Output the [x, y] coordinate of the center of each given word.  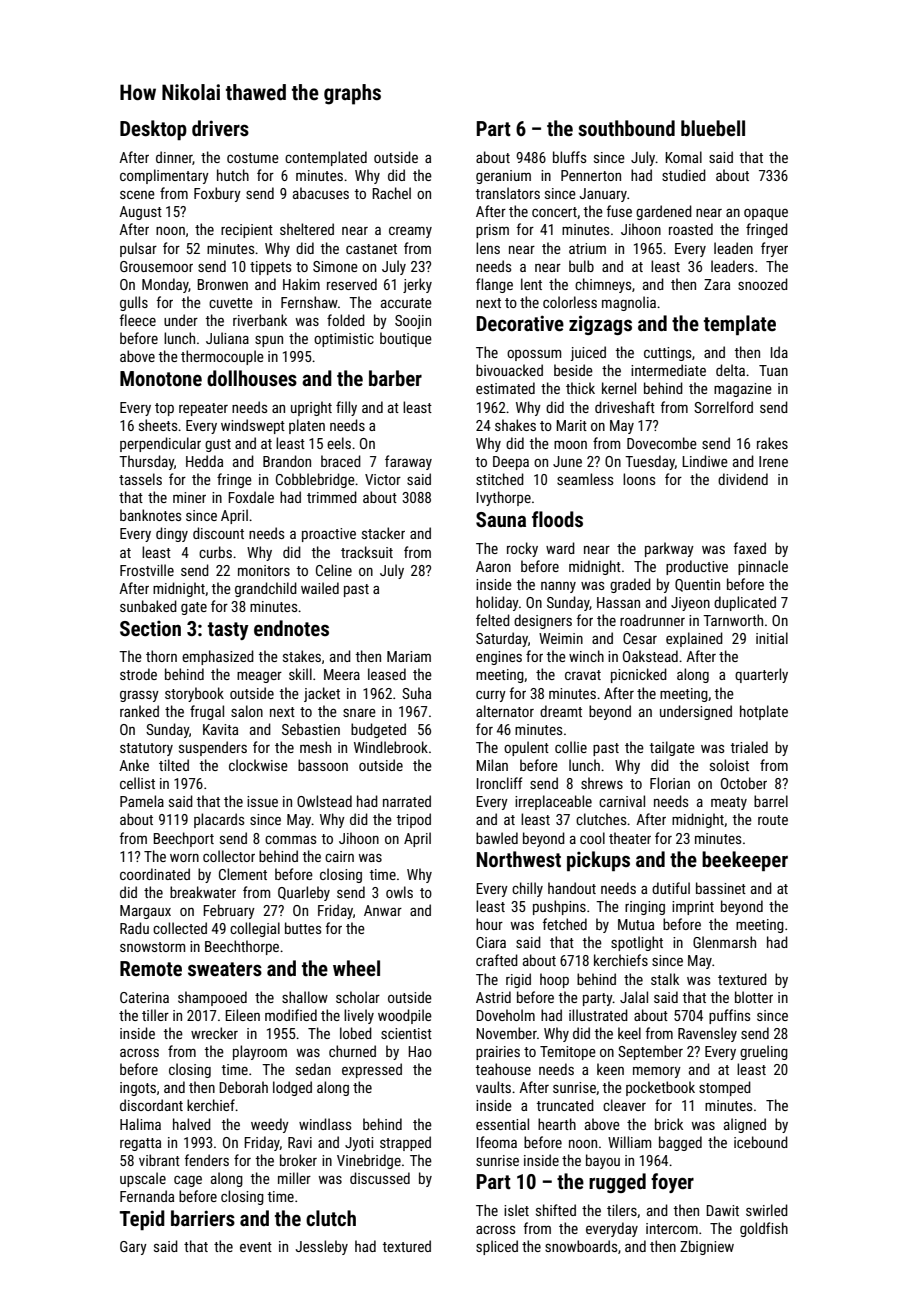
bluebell [713, 128]
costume [253, 158]
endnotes [291, 628]
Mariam [409, 656]
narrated [407, 801]
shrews [602, 783]
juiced [588, 353]
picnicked [639, 675]
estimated [505, 388]
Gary [133, 1248]
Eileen [242, 1015]
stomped [725, 1088]
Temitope [568, 1053]
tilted [174, 765]
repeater [203, 409]
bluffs [570, 157]
